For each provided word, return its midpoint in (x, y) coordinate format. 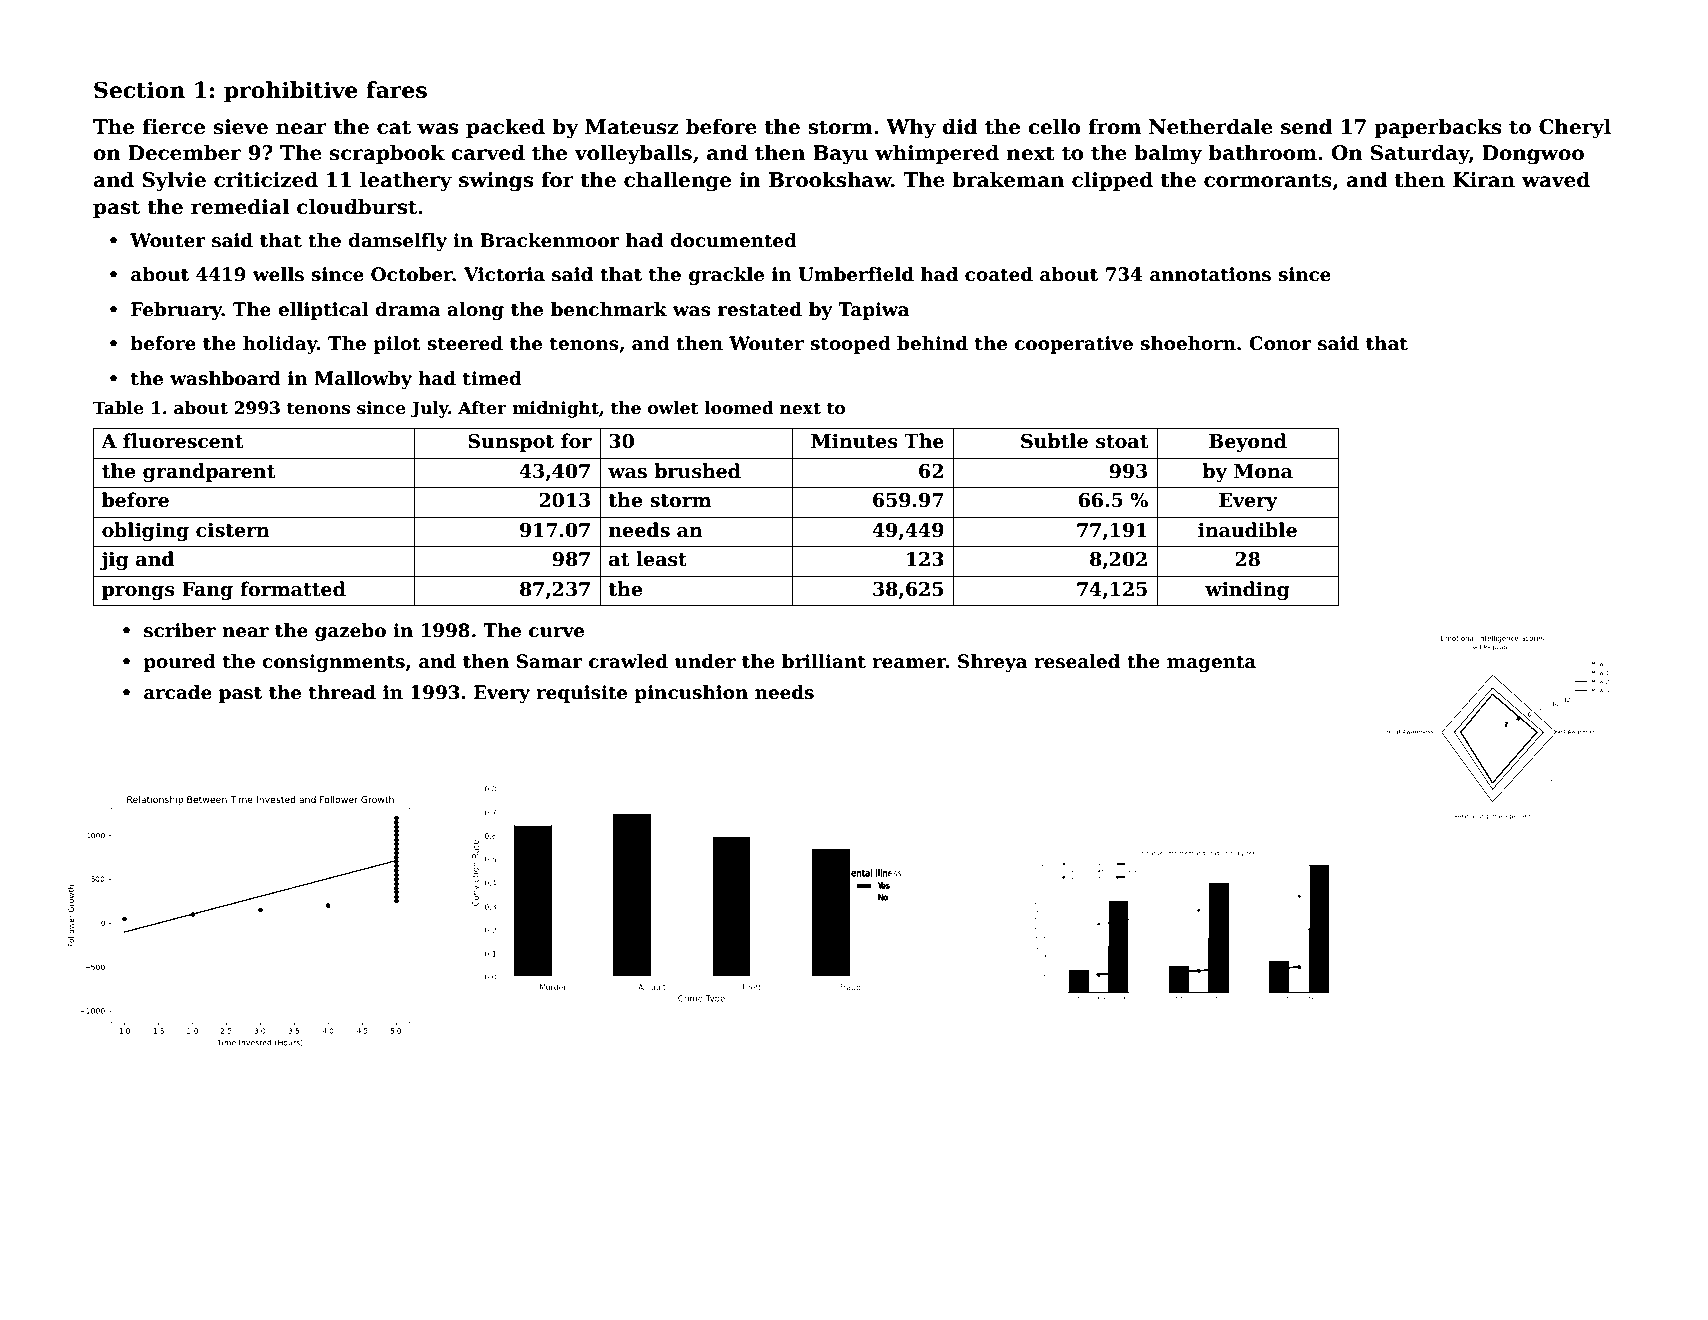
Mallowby (363, 380)
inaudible (1247, 530)
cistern (233, 530)
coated (999, 274)
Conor (1280, 343)
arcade (178, 692)
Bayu (840, 155)
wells (278, 274)
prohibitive (291, 92)
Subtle (1054, 441)
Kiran (1484, 180)
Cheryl (1575, 128)
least (661, 559)
